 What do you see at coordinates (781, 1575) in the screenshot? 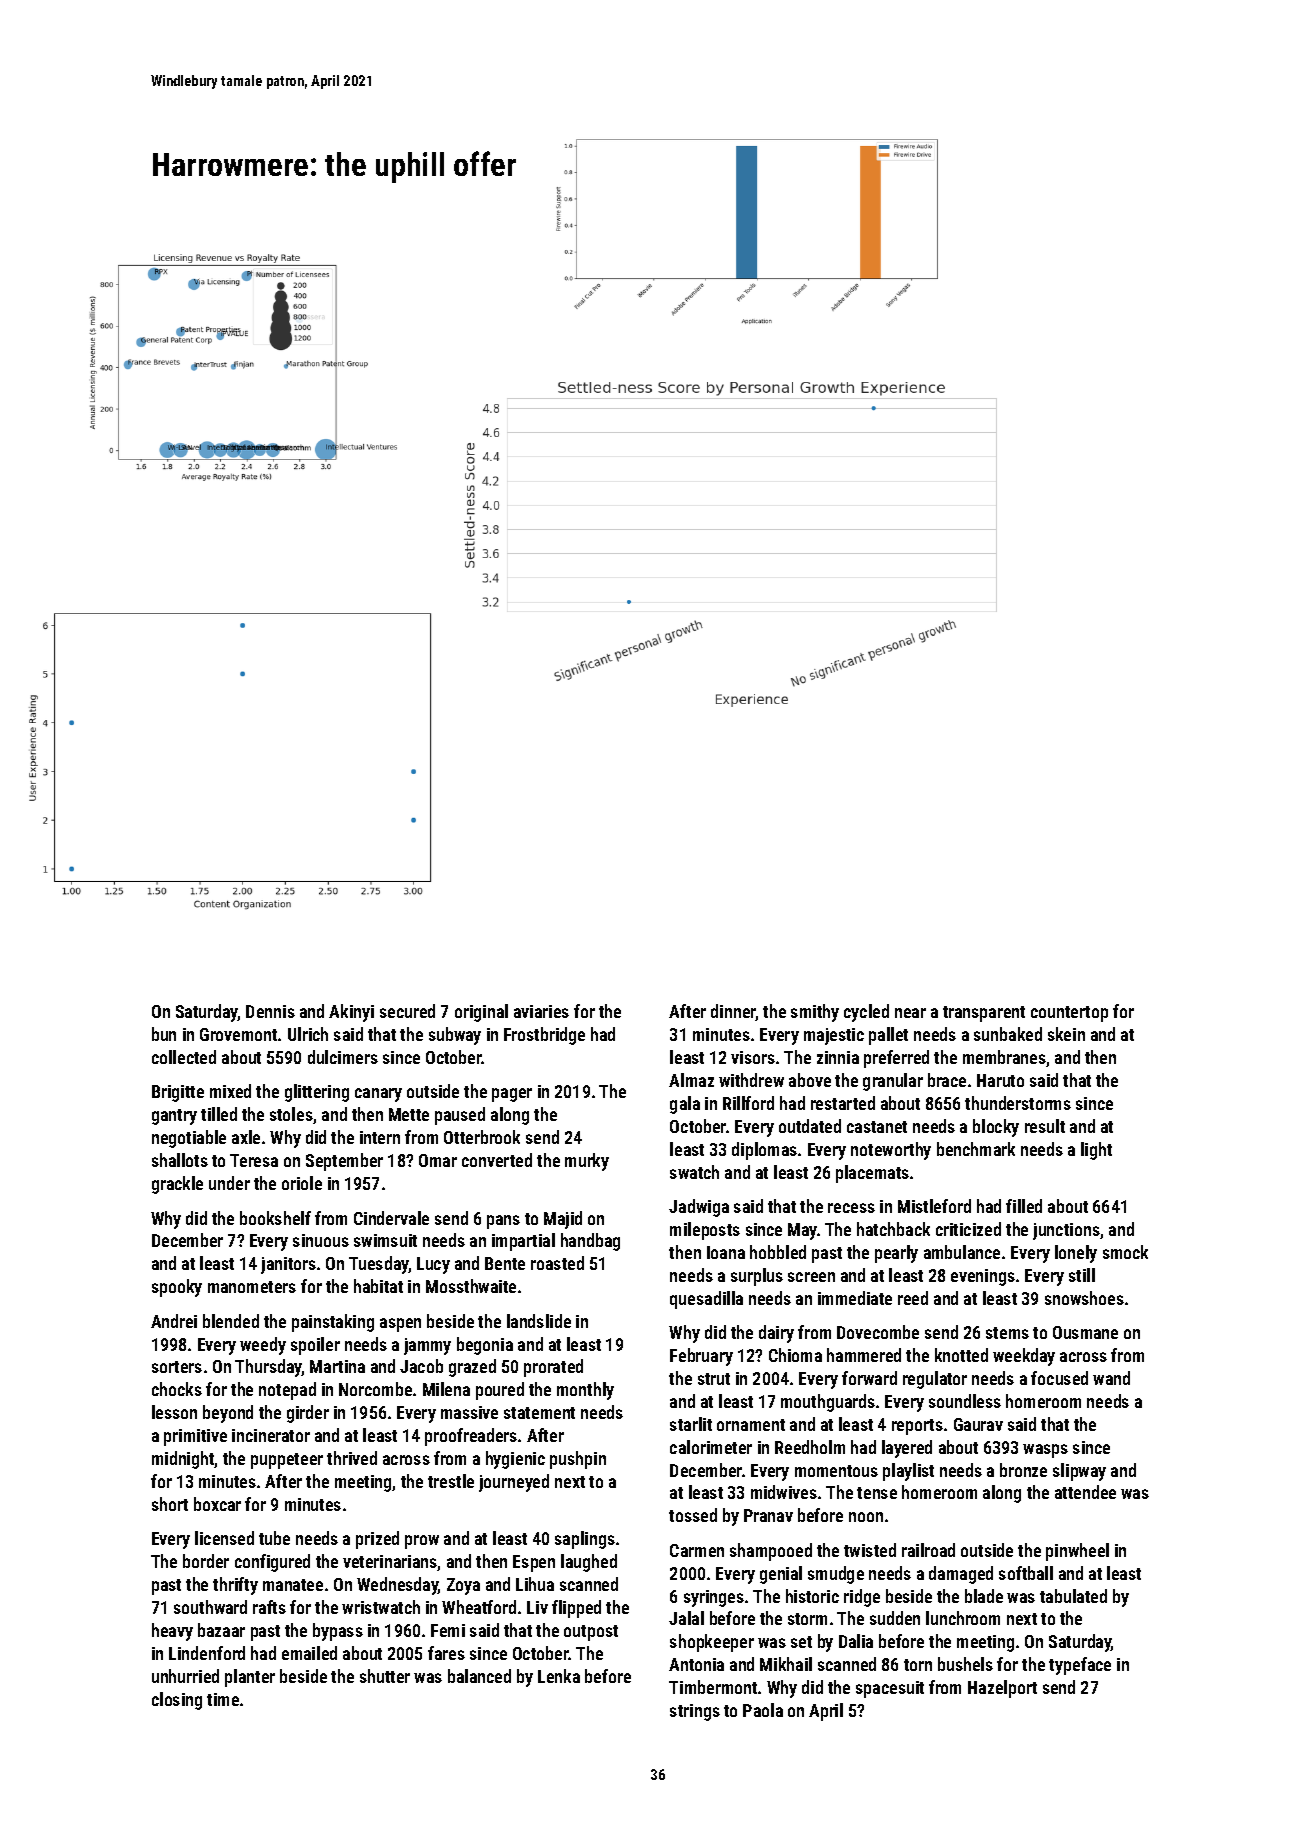
I see `genial` at bounding box center [781, 1575].
